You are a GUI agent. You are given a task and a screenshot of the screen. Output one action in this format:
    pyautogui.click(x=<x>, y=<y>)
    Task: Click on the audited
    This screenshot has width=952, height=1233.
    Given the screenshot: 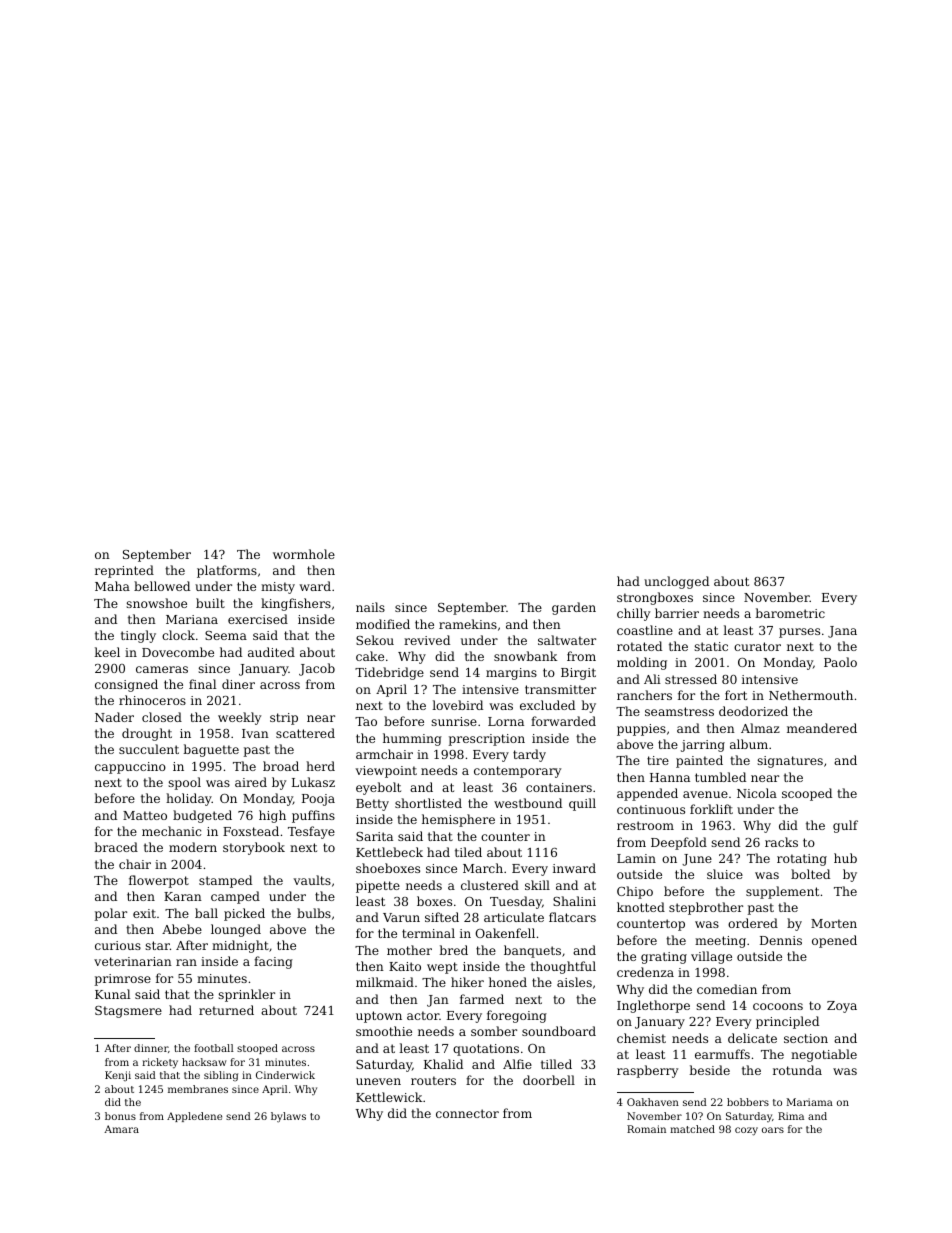 What is the action you would take?
    pyautogui.click(x=271, y=652)
